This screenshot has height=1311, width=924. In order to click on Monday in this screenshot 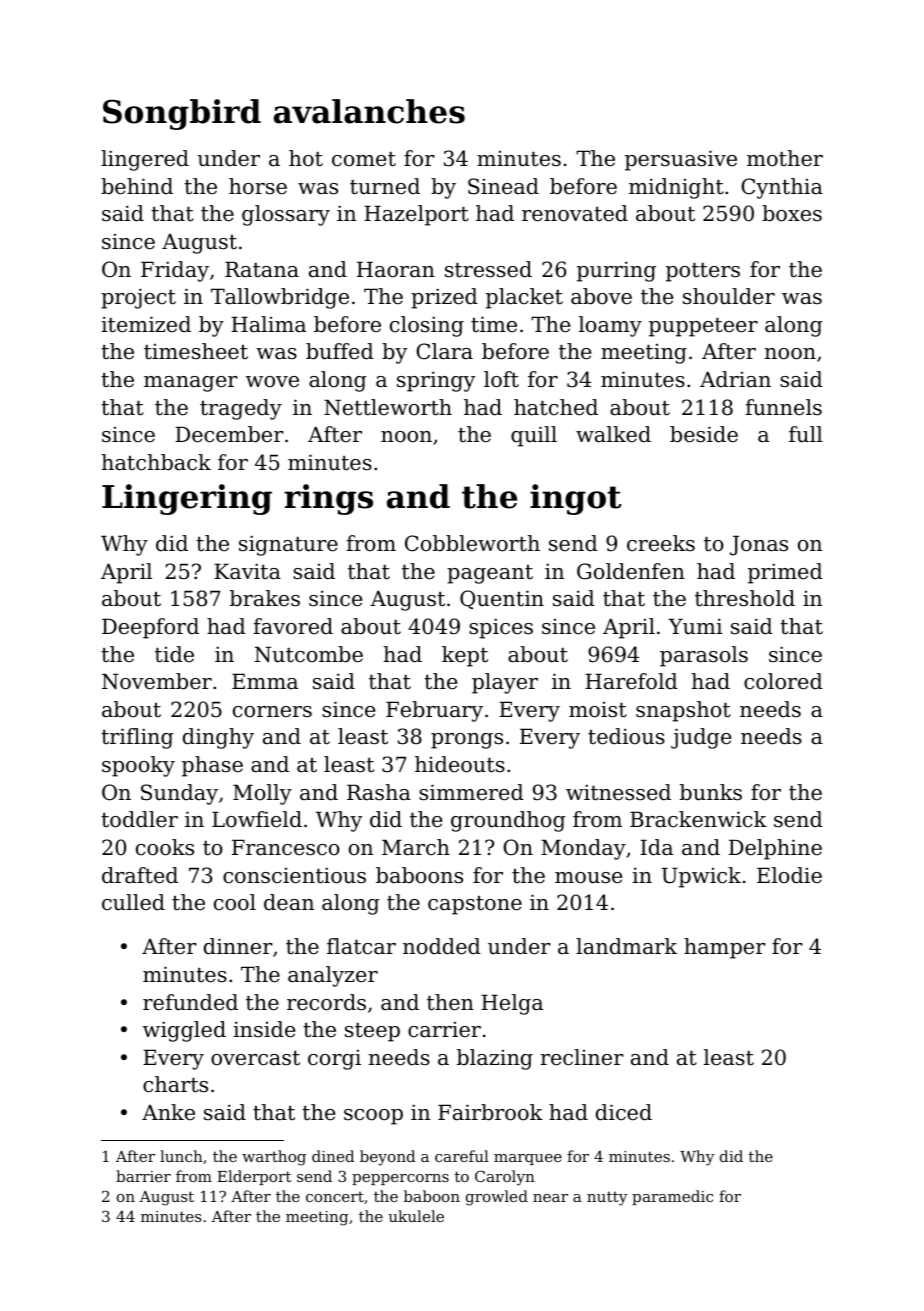, I will do `click(583, 849)`.
